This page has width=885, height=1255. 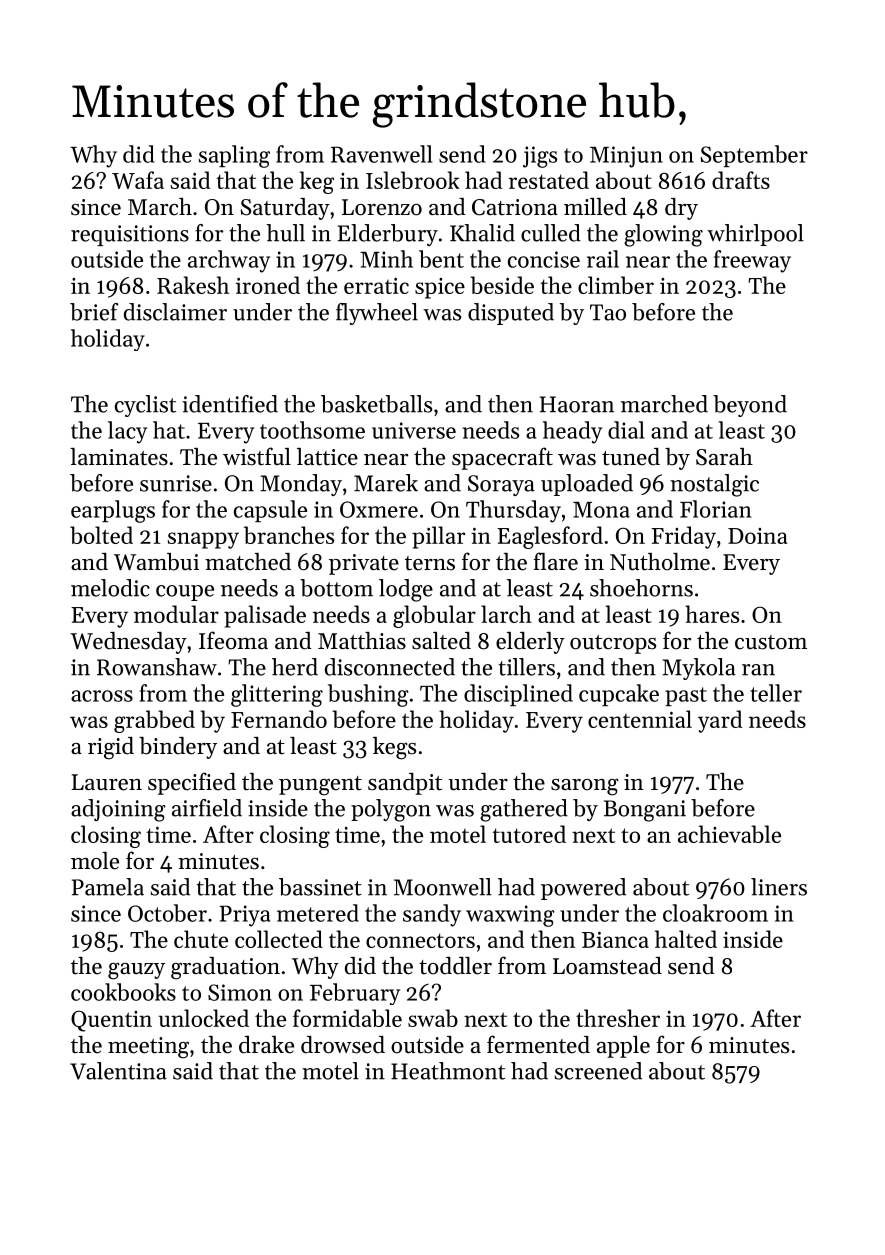 I want to click on elderly, so click(x=530, y=643).
